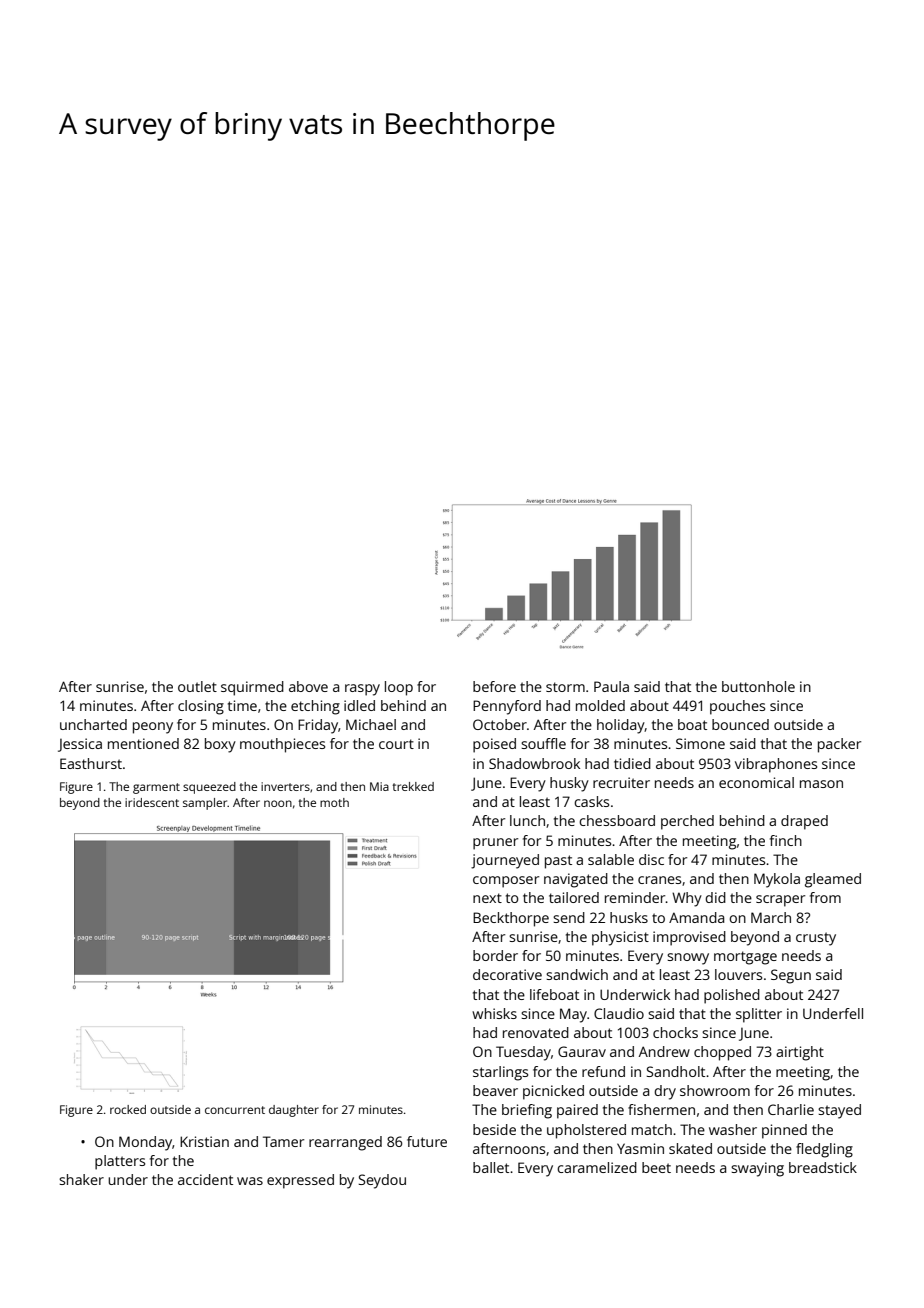 This screenshot has width=924, height=1308. I want to click on pouches, so click(737, 707).
